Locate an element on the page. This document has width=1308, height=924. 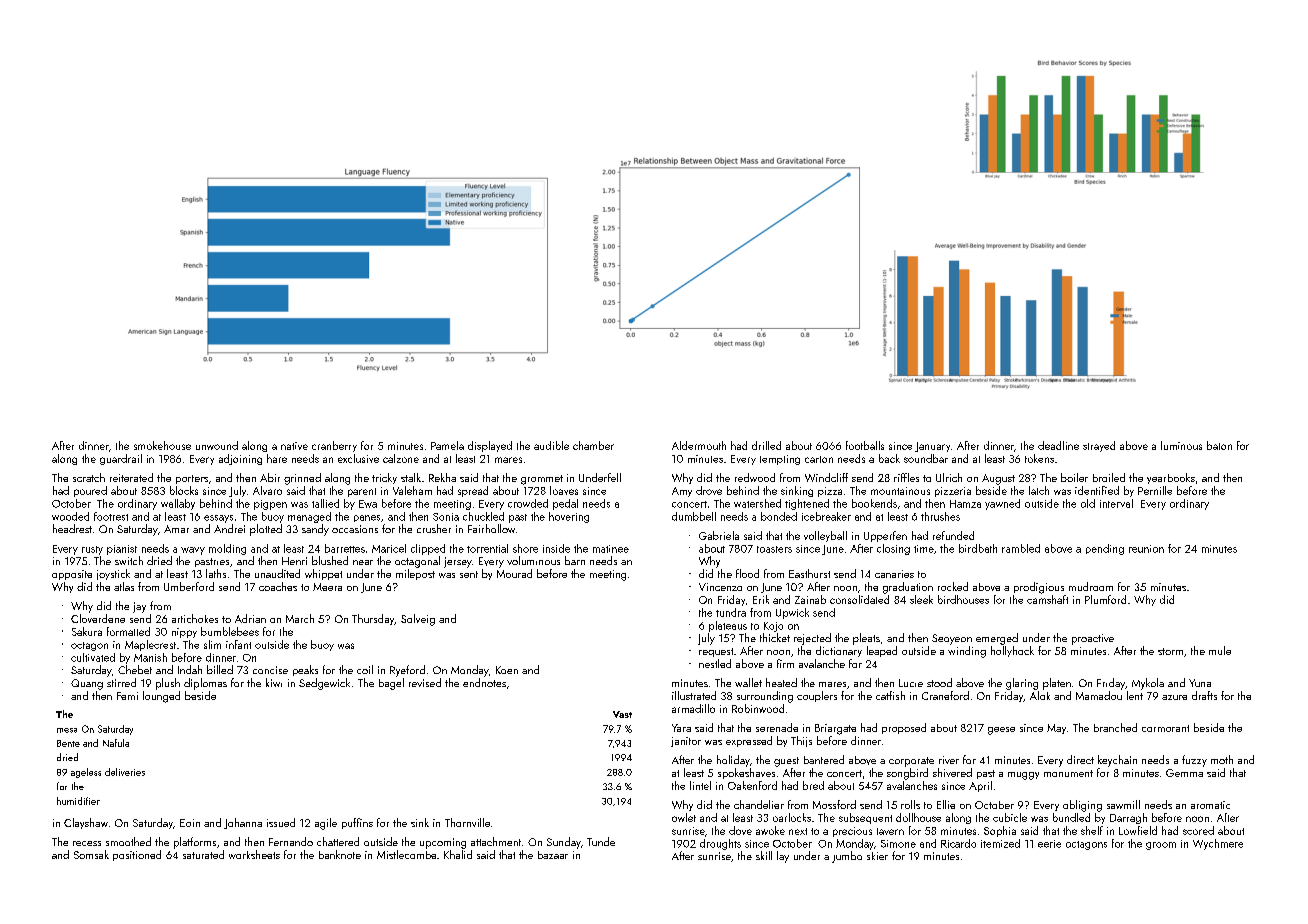
mule is located at coordinates (1220, 650).
